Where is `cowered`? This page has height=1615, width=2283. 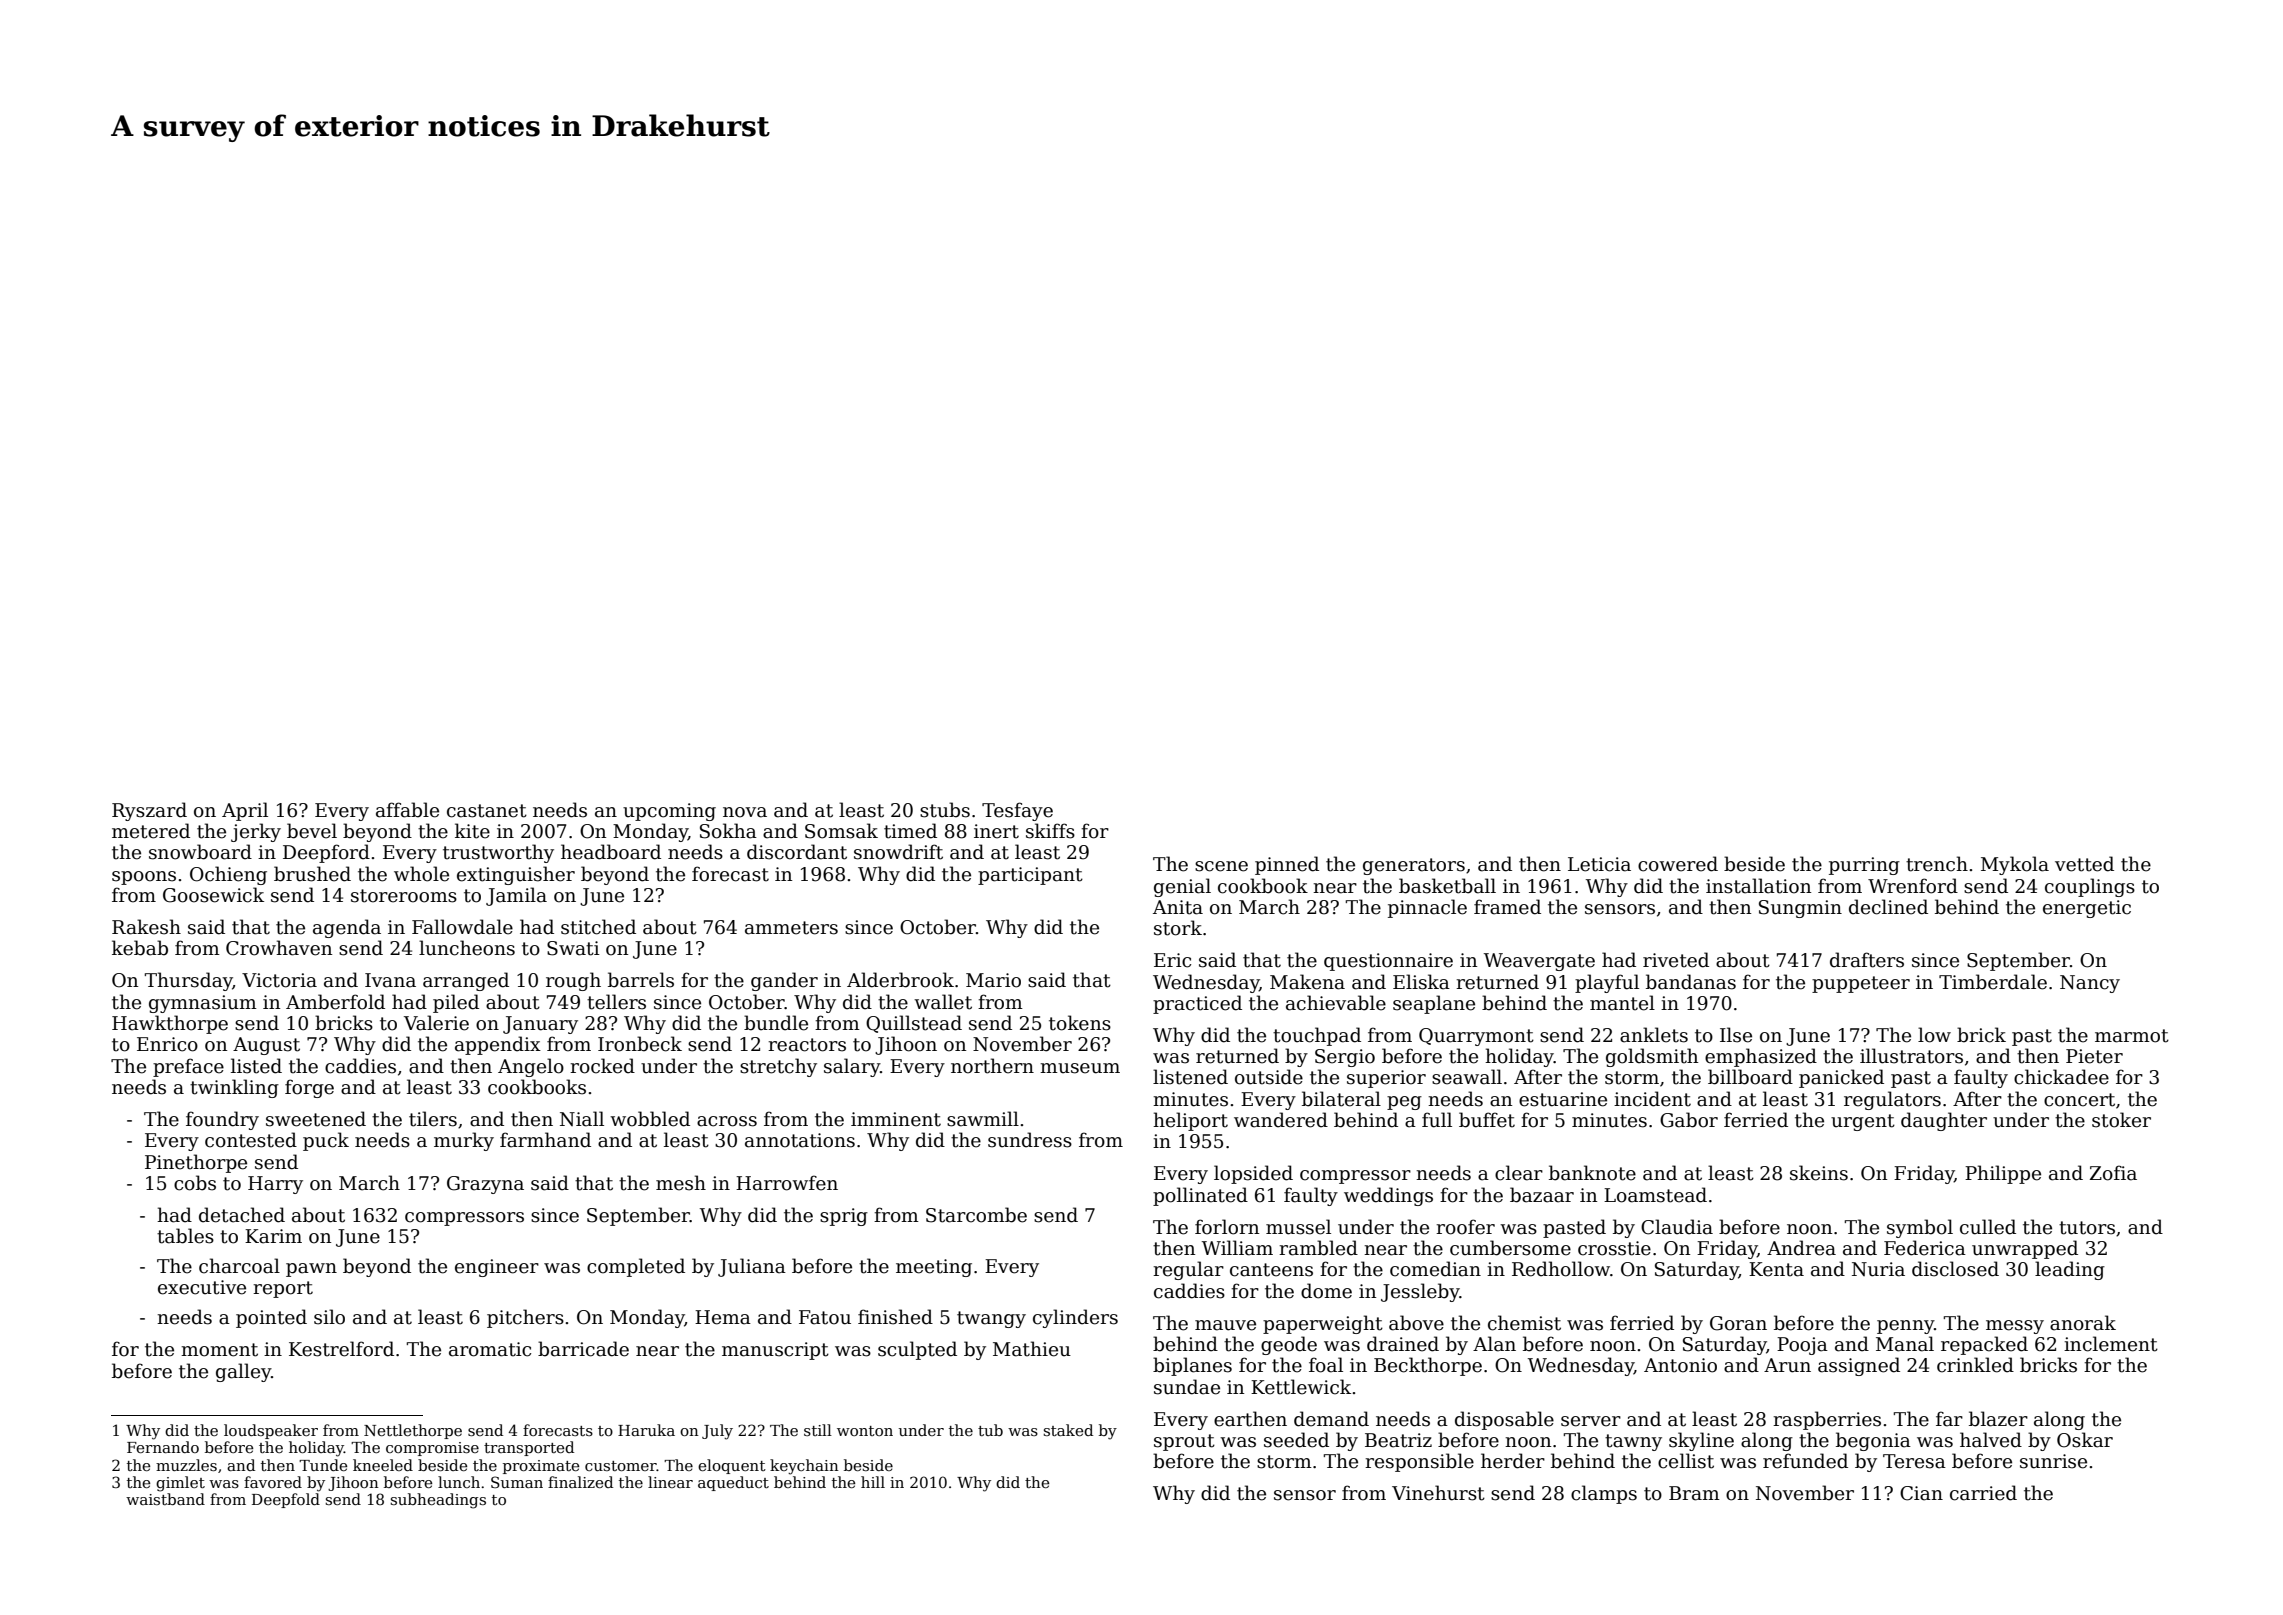
cowered is located at coordinates (1678, 864).
